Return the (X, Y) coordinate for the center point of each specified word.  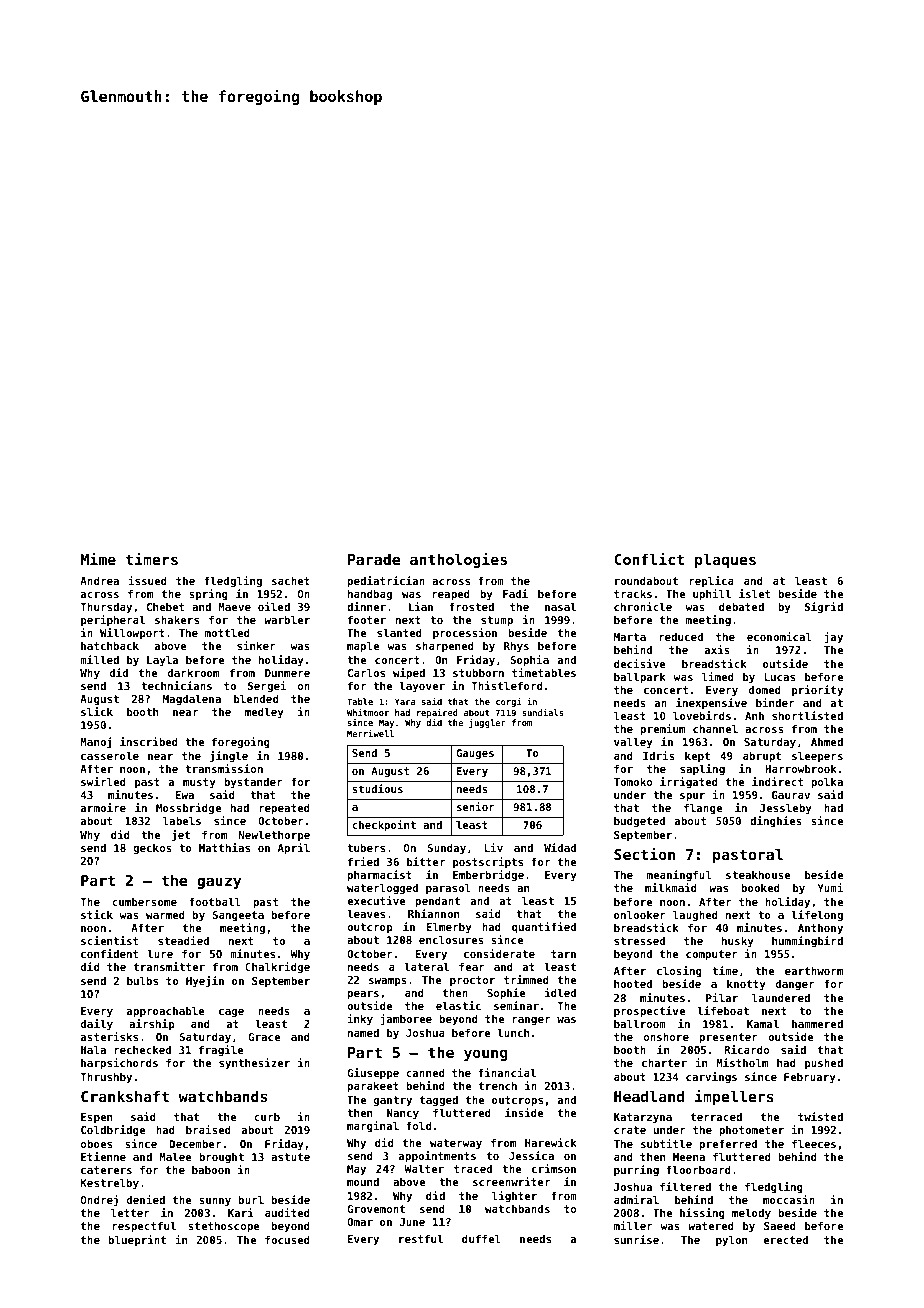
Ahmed (827, 742)
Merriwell (370, 733)
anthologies (458, 560)
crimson (554, 1168)
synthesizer (254, 1063)
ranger (531, 1021)
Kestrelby (110, 1183)
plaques (725, 560)
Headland (649, 1096)
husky (738, 942)
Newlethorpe (274, 835)
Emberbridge (488, 875)
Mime (98, 559)
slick (97, 711)
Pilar (722, 997)
